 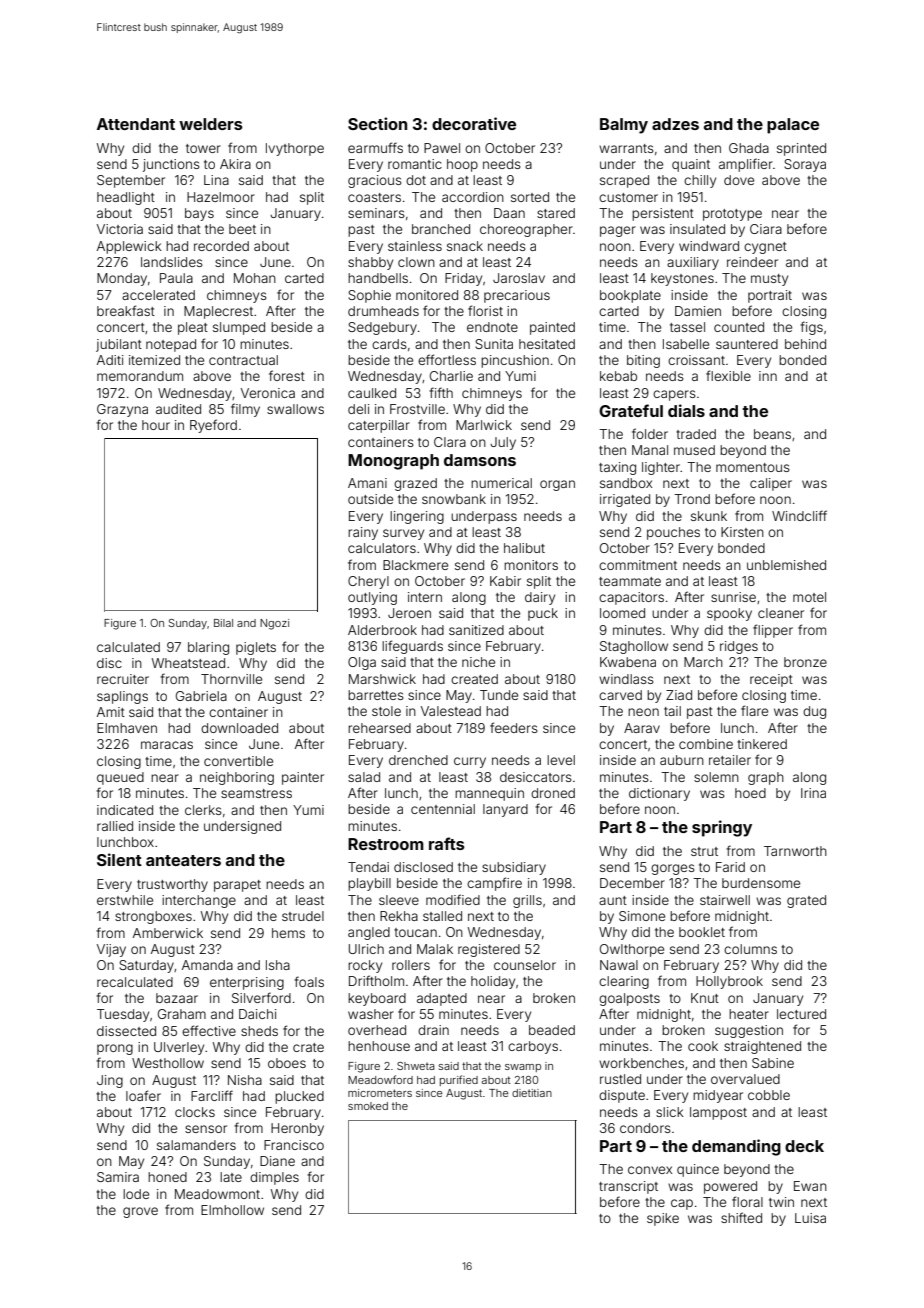 What do you see at coordinates (172, 262) in the page?
I see `landslides` at bounding box center [172, 262].
